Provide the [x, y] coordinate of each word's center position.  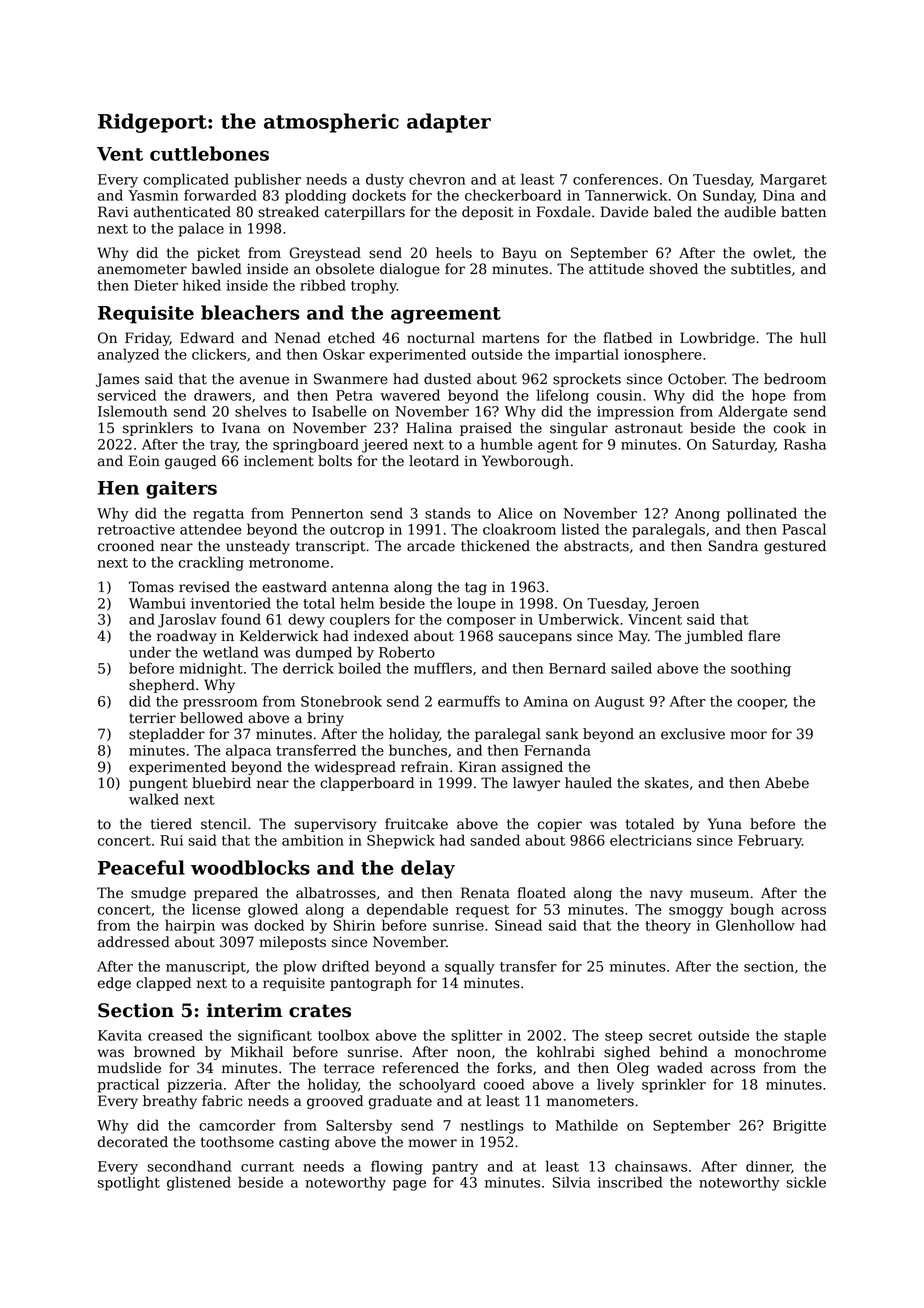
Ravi [113, 212]
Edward [207, 338]
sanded [495, 840]
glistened [199, 1183]
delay [428, 869]
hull [813, 338]
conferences [615, 179]
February [770, 841]
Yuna [725, 824]
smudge [158, 894]
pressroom [220, 704]
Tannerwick [626, 195]
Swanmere [351, 379]
